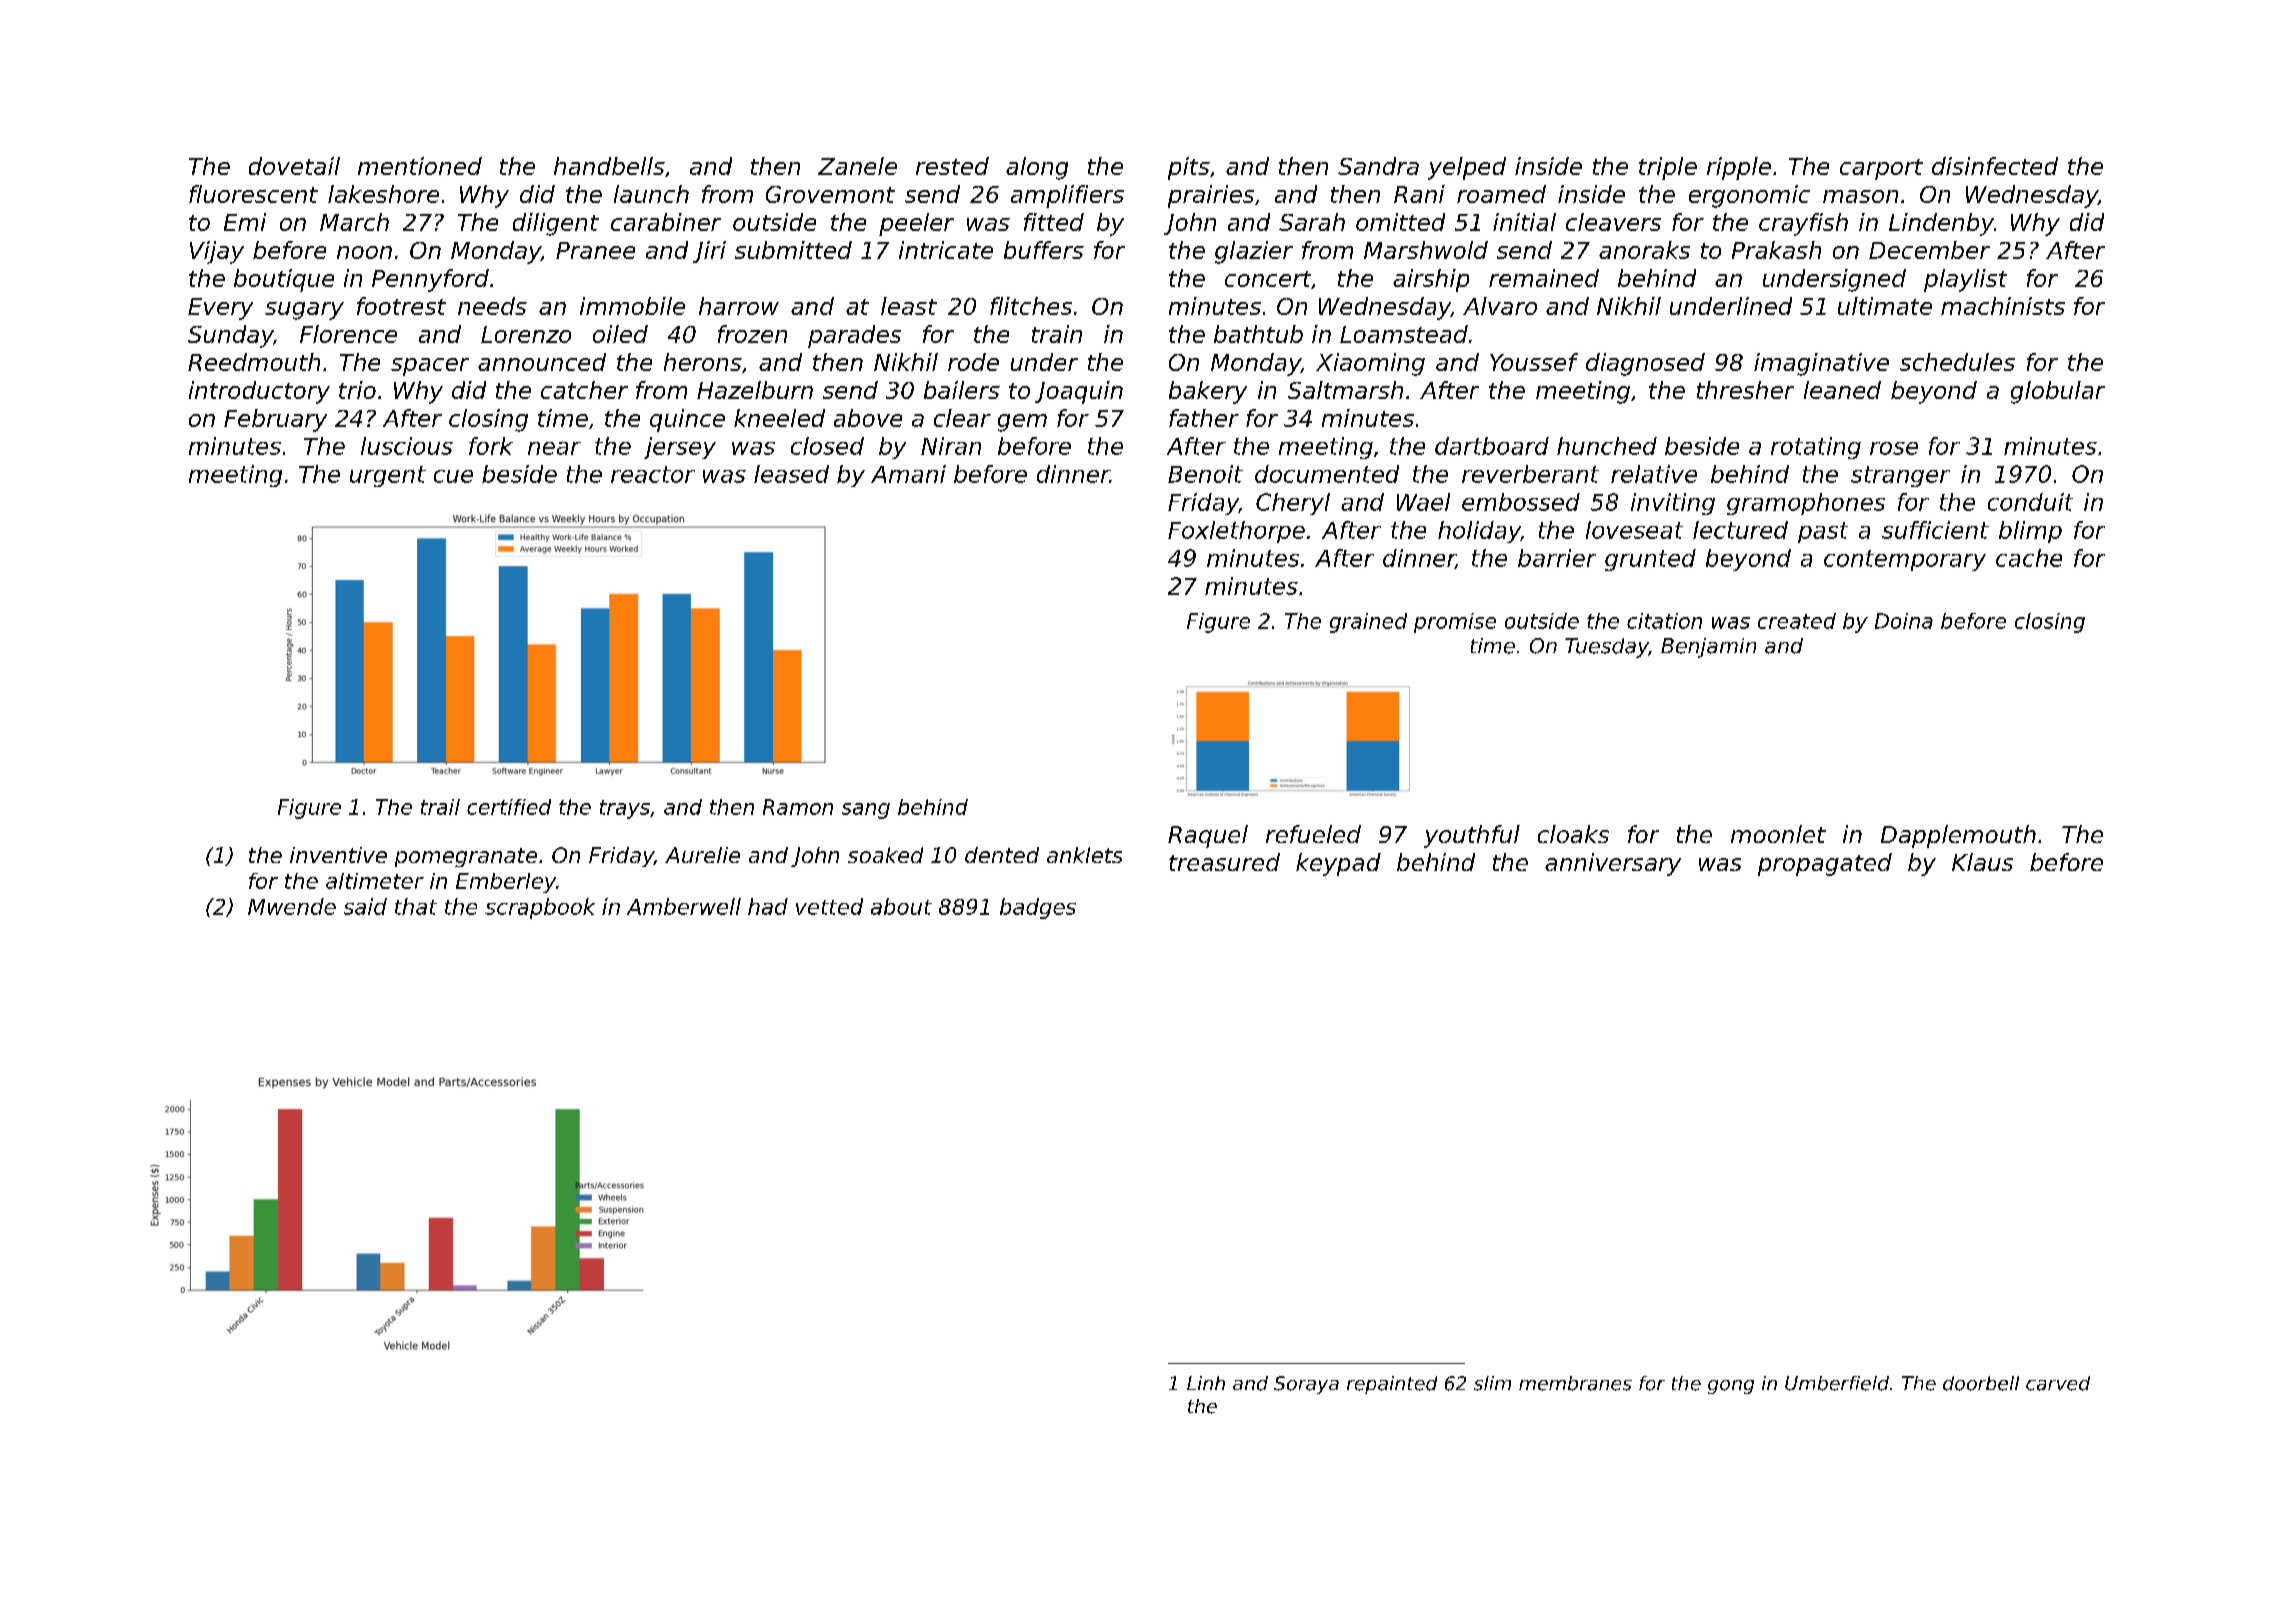 This screenshot has height=1620, width=2292. I want to click on inventive, so click(338, 855).
